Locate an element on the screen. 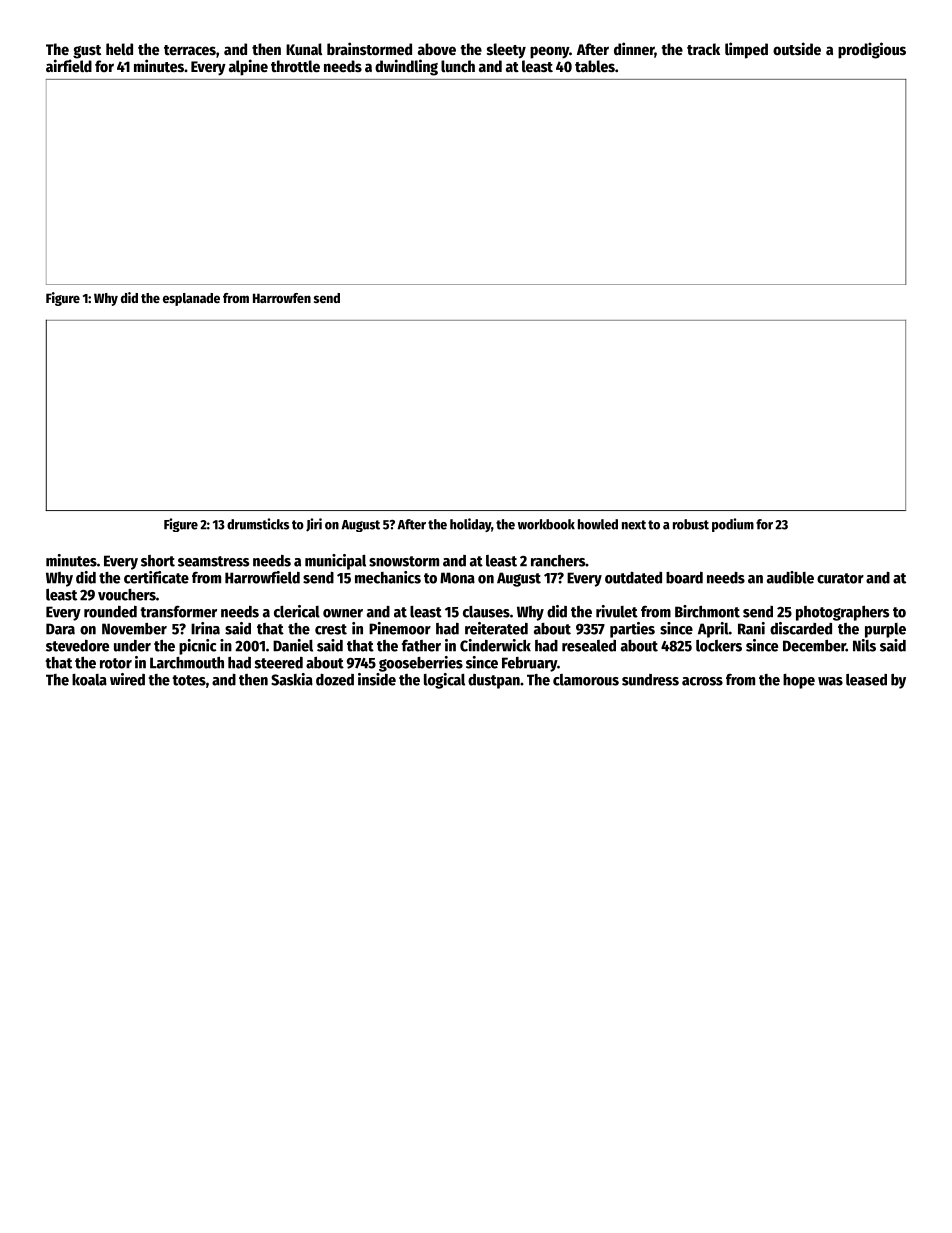 This screenshot has height=1233, width=952. short is located at coordinates (158, 561).
